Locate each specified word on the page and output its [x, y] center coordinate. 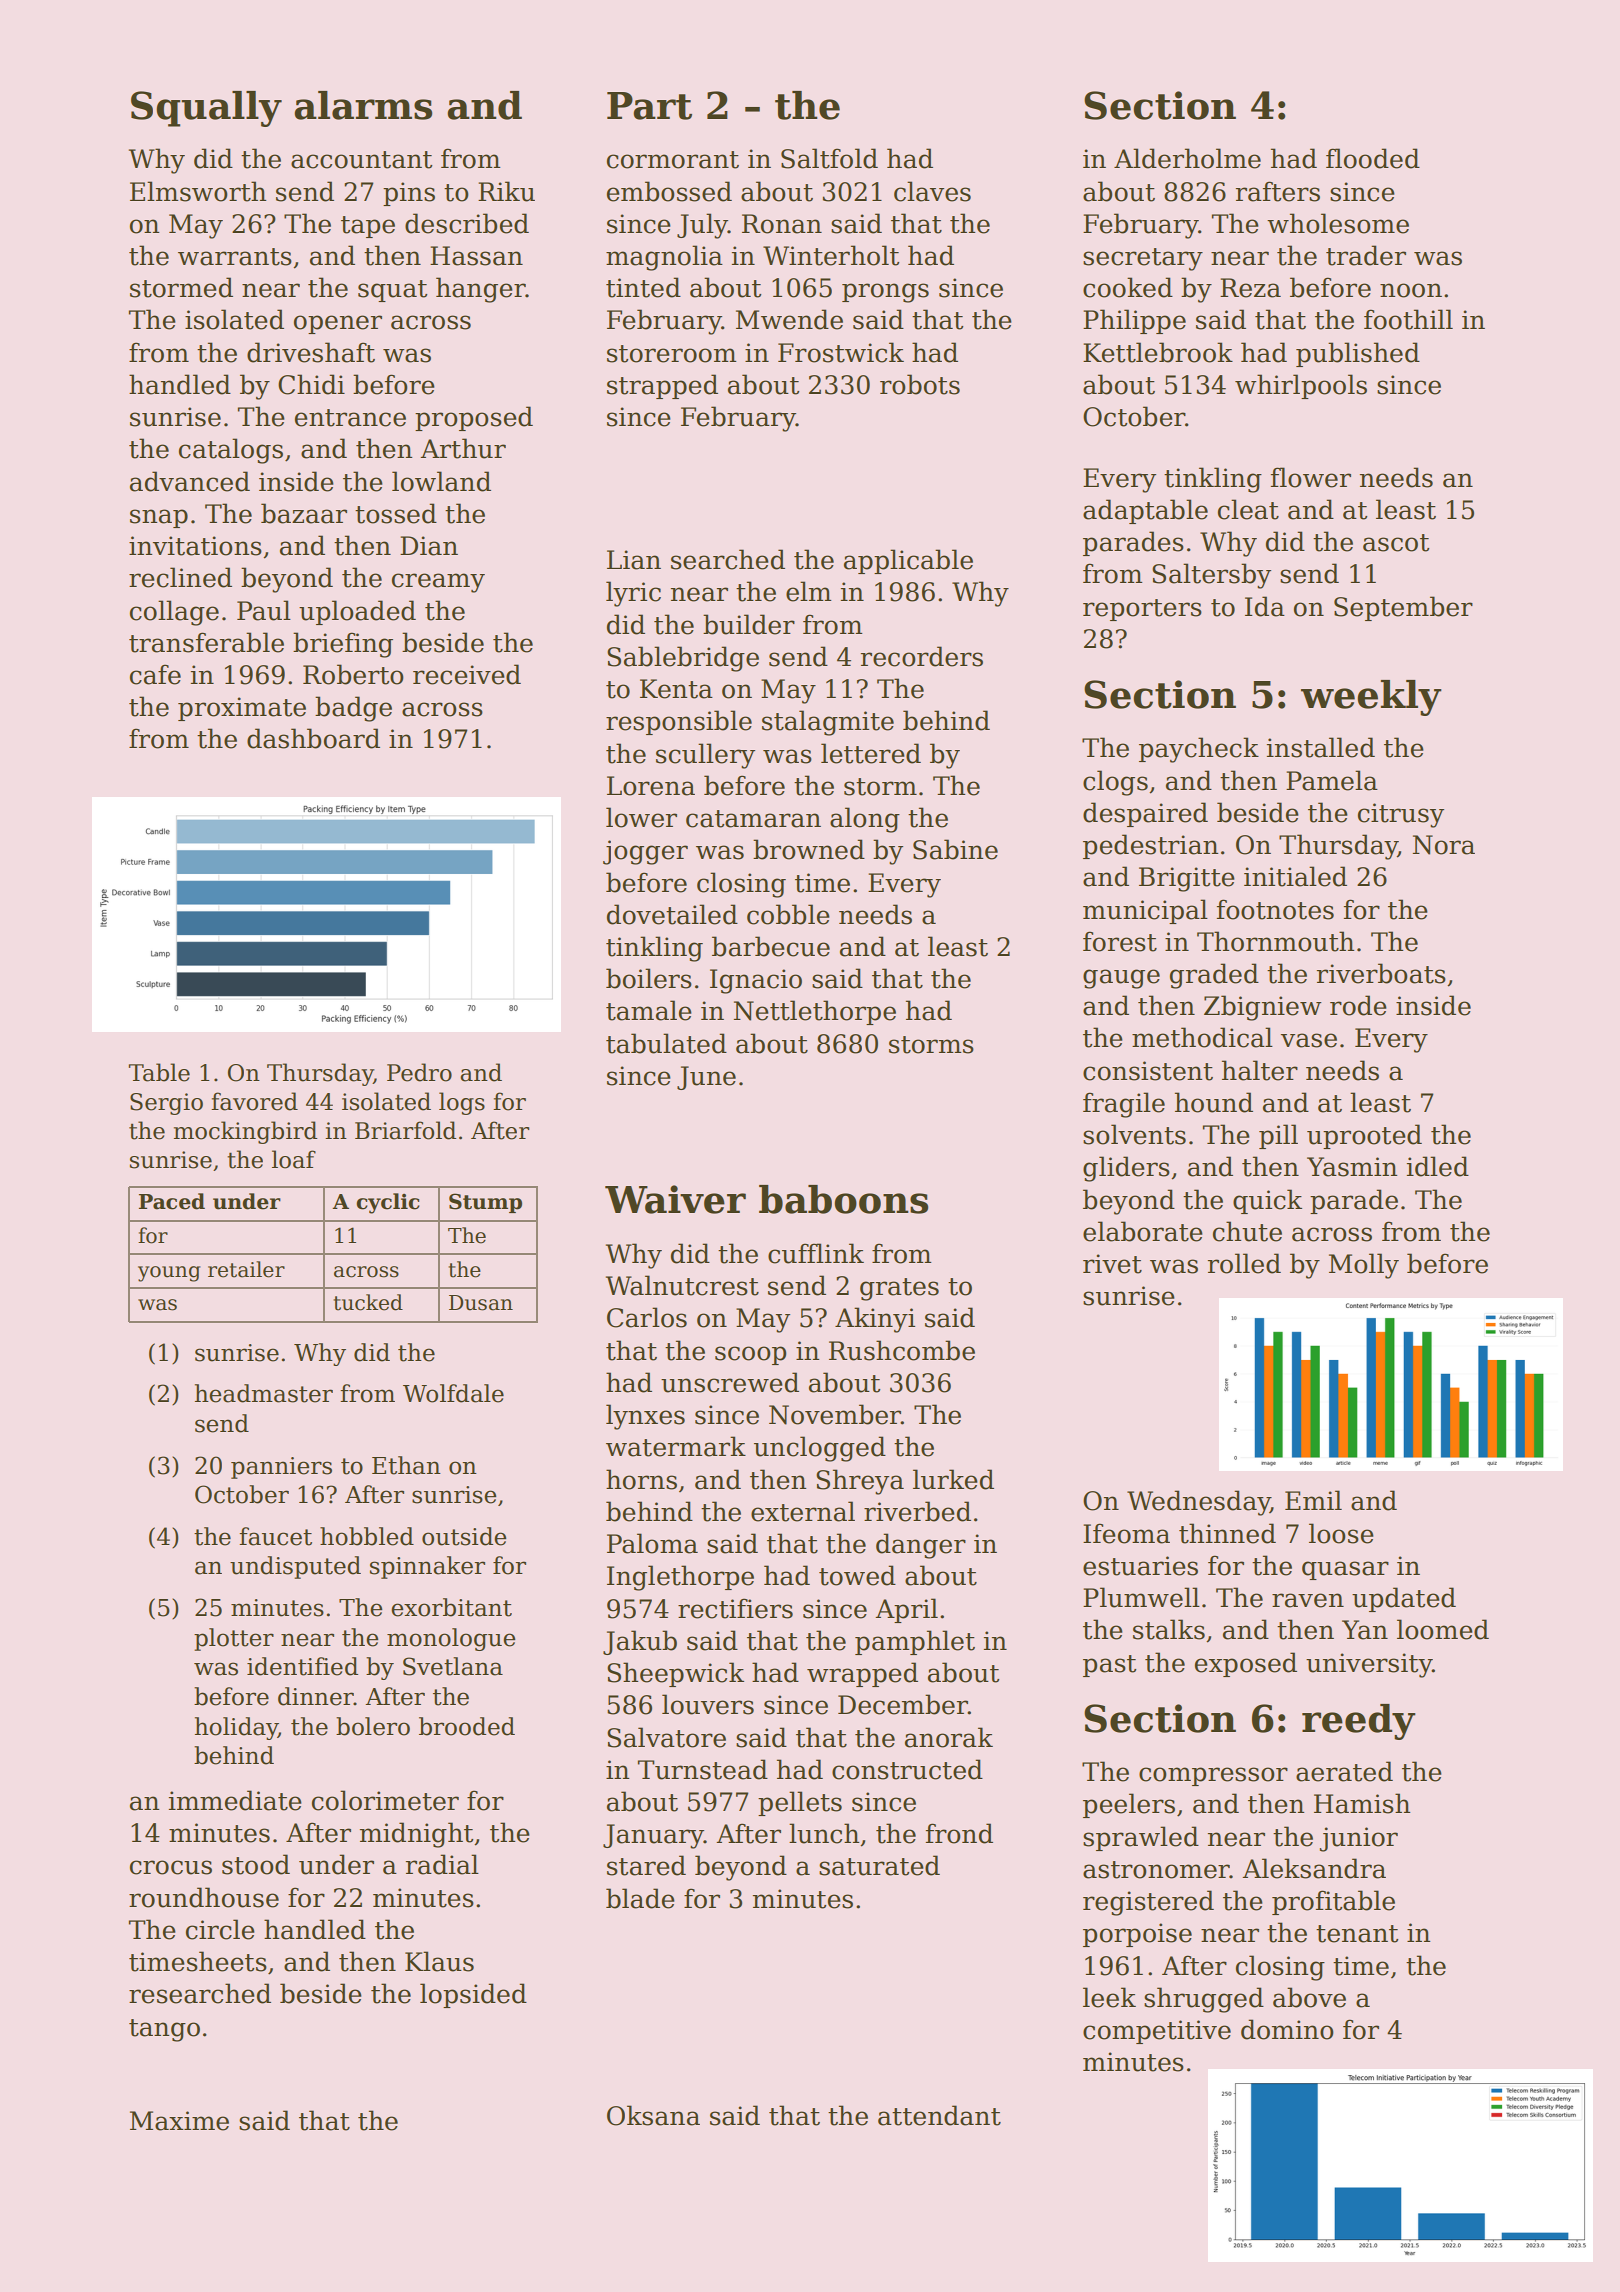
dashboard [313, 738]
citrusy [1401, 815]
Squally [206, 109]
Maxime [179, 2121]
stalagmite [828, 723]
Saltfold [829, 158]
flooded [1373, 158]
